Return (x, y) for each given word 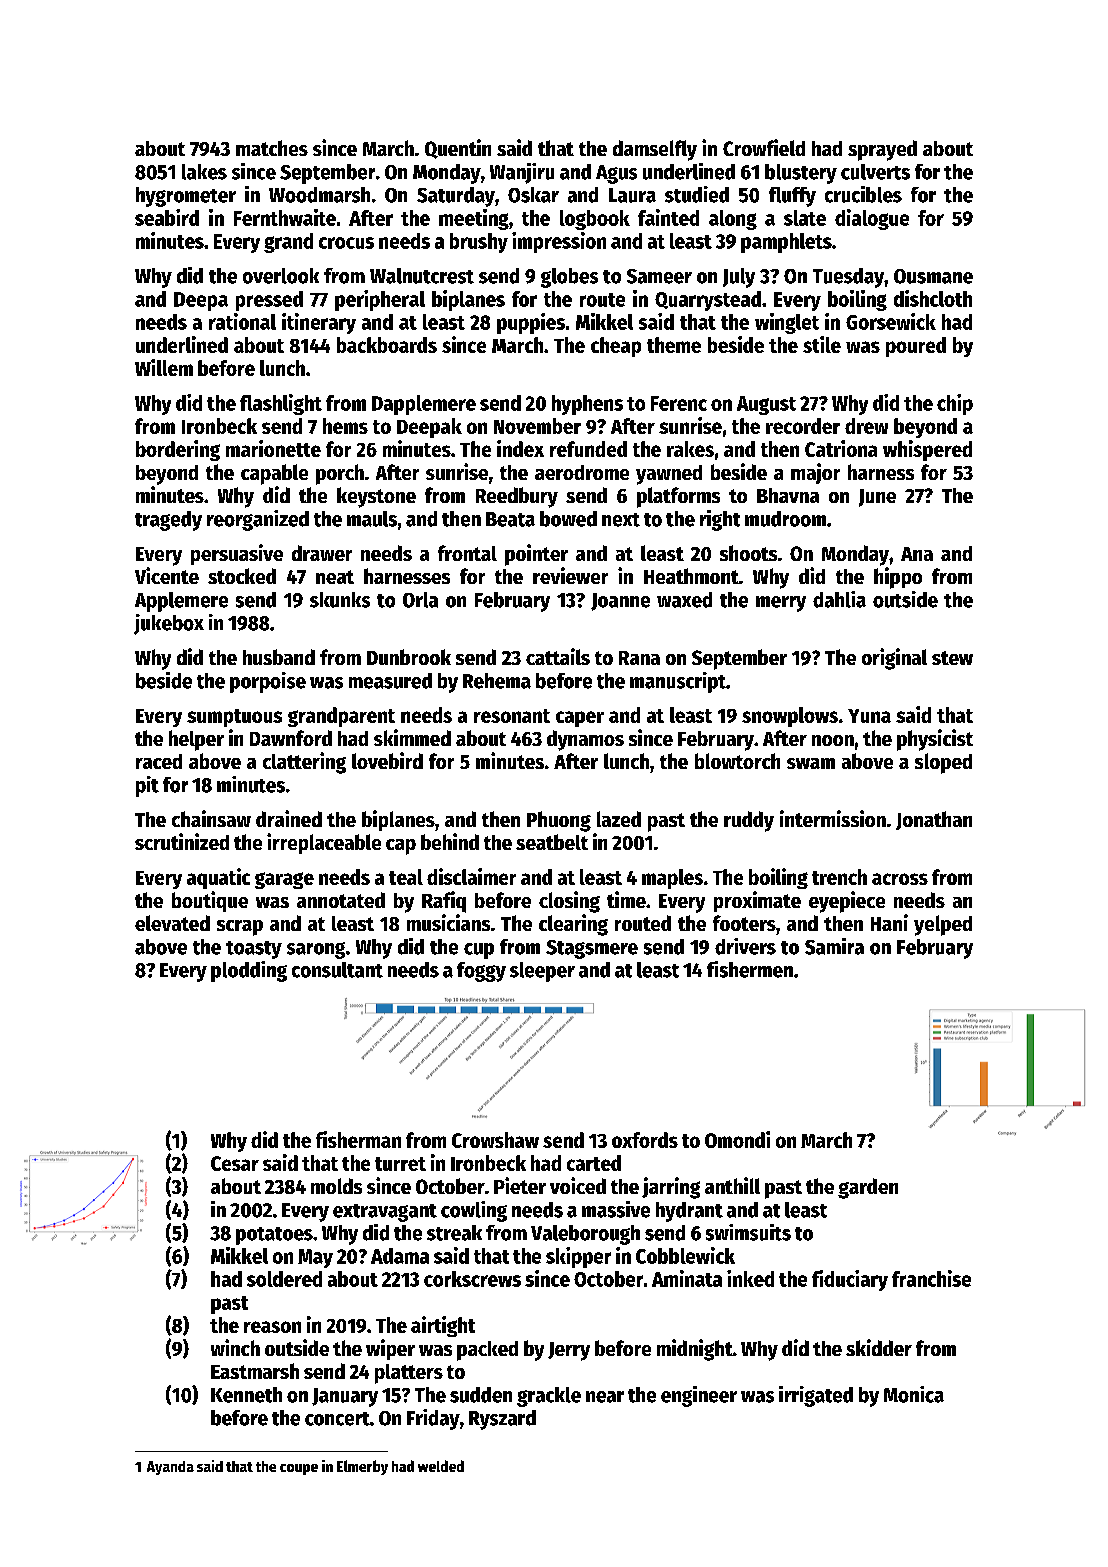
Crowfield (764, 147)
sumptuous (234, 718)
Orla (420, 600)
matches (272, 148)
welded (441, 1466)
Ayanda (170, 1468)
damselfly (655, 150)
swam (811, 763)
